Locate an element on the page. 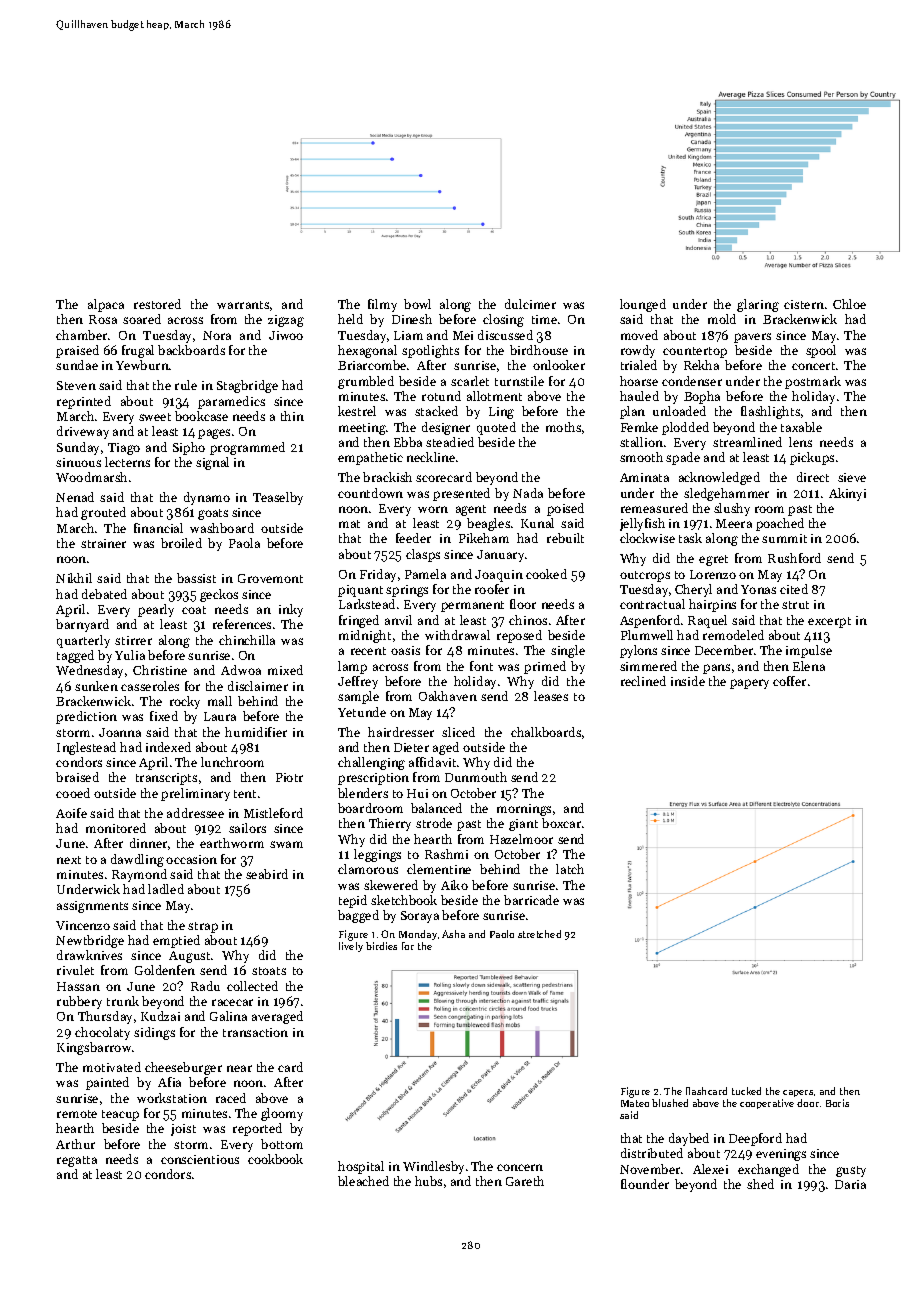  tucked is located at coordinates (746, 1091).
